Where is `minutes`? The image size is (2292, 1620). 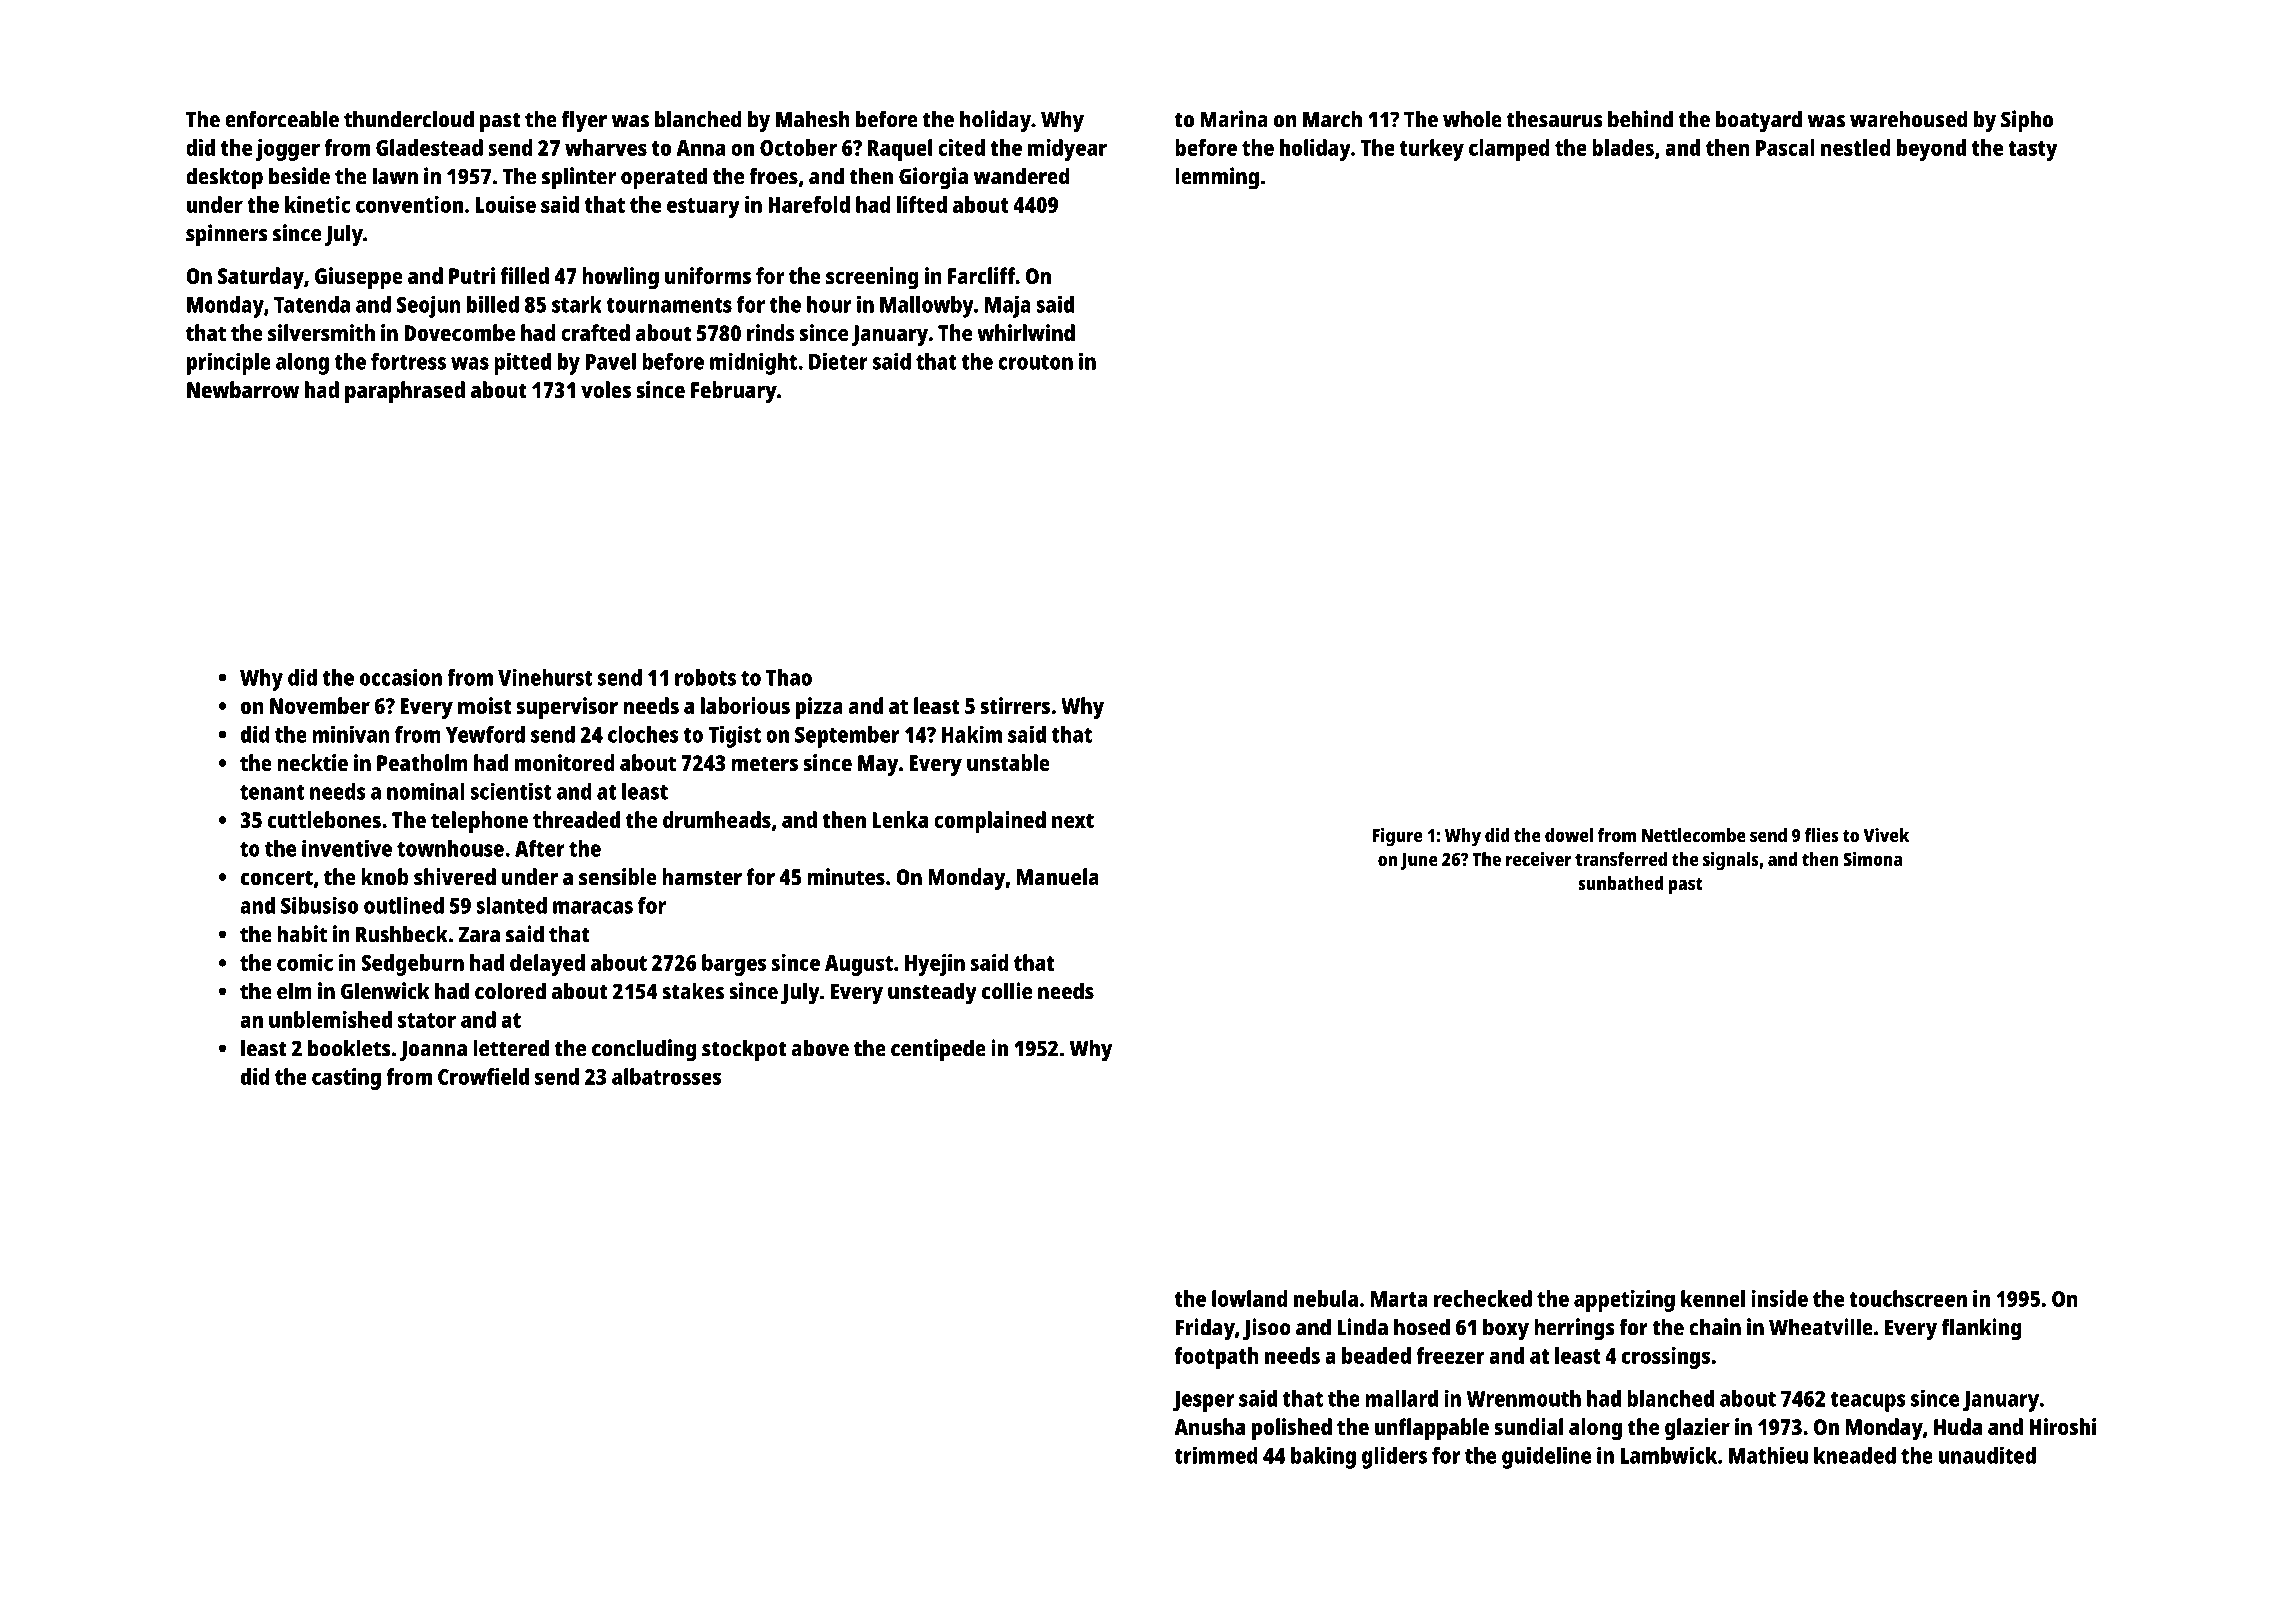 minutes is located at coordinates (846, 876).
